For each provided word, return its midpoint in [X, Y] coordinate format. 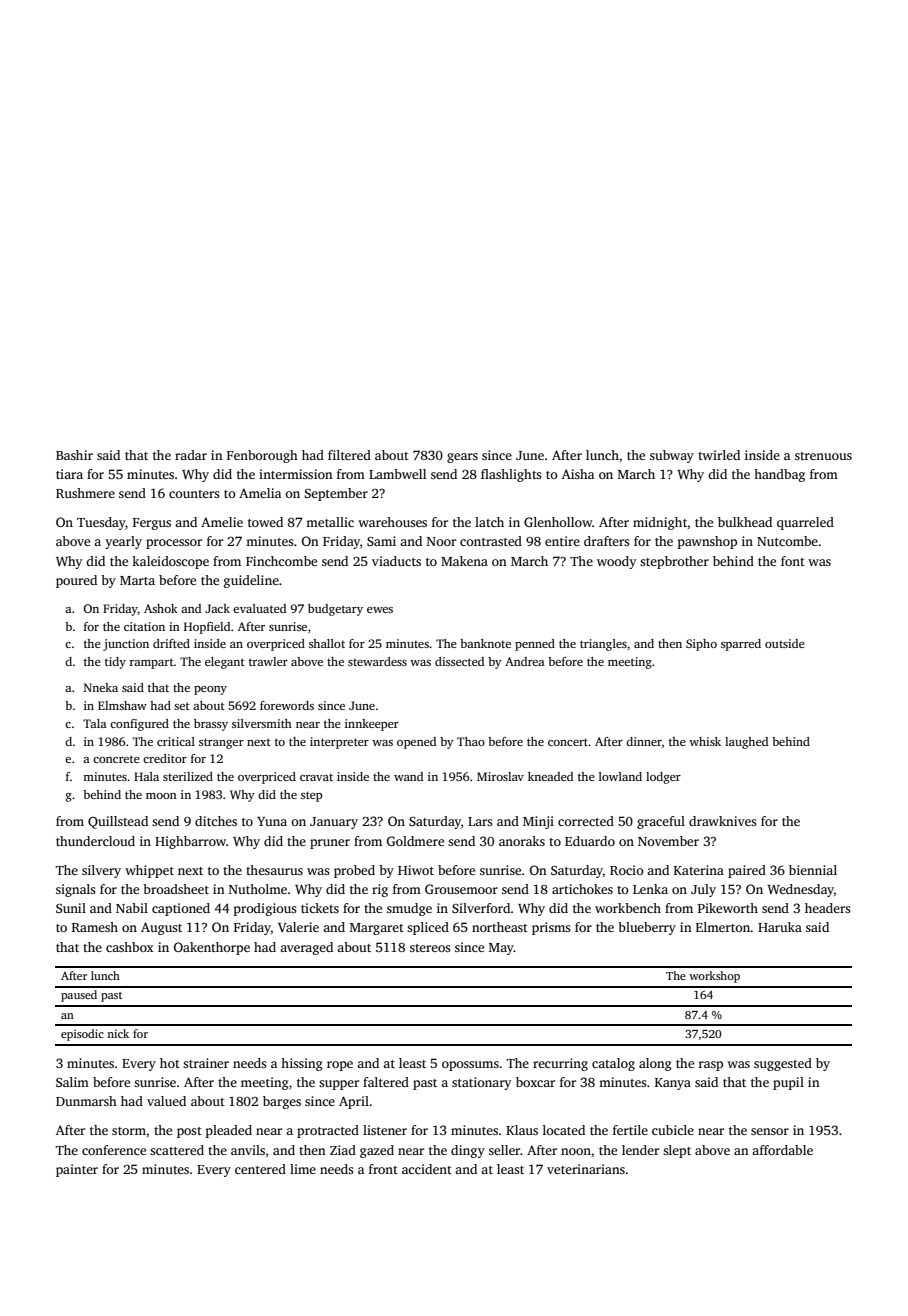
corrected [586, 821]
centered [260, 1169]
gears [462, 458]
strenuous [823, 456]
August [161, 928]
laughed [746, 743]
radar [191, 455]
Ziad [343, 1150]
